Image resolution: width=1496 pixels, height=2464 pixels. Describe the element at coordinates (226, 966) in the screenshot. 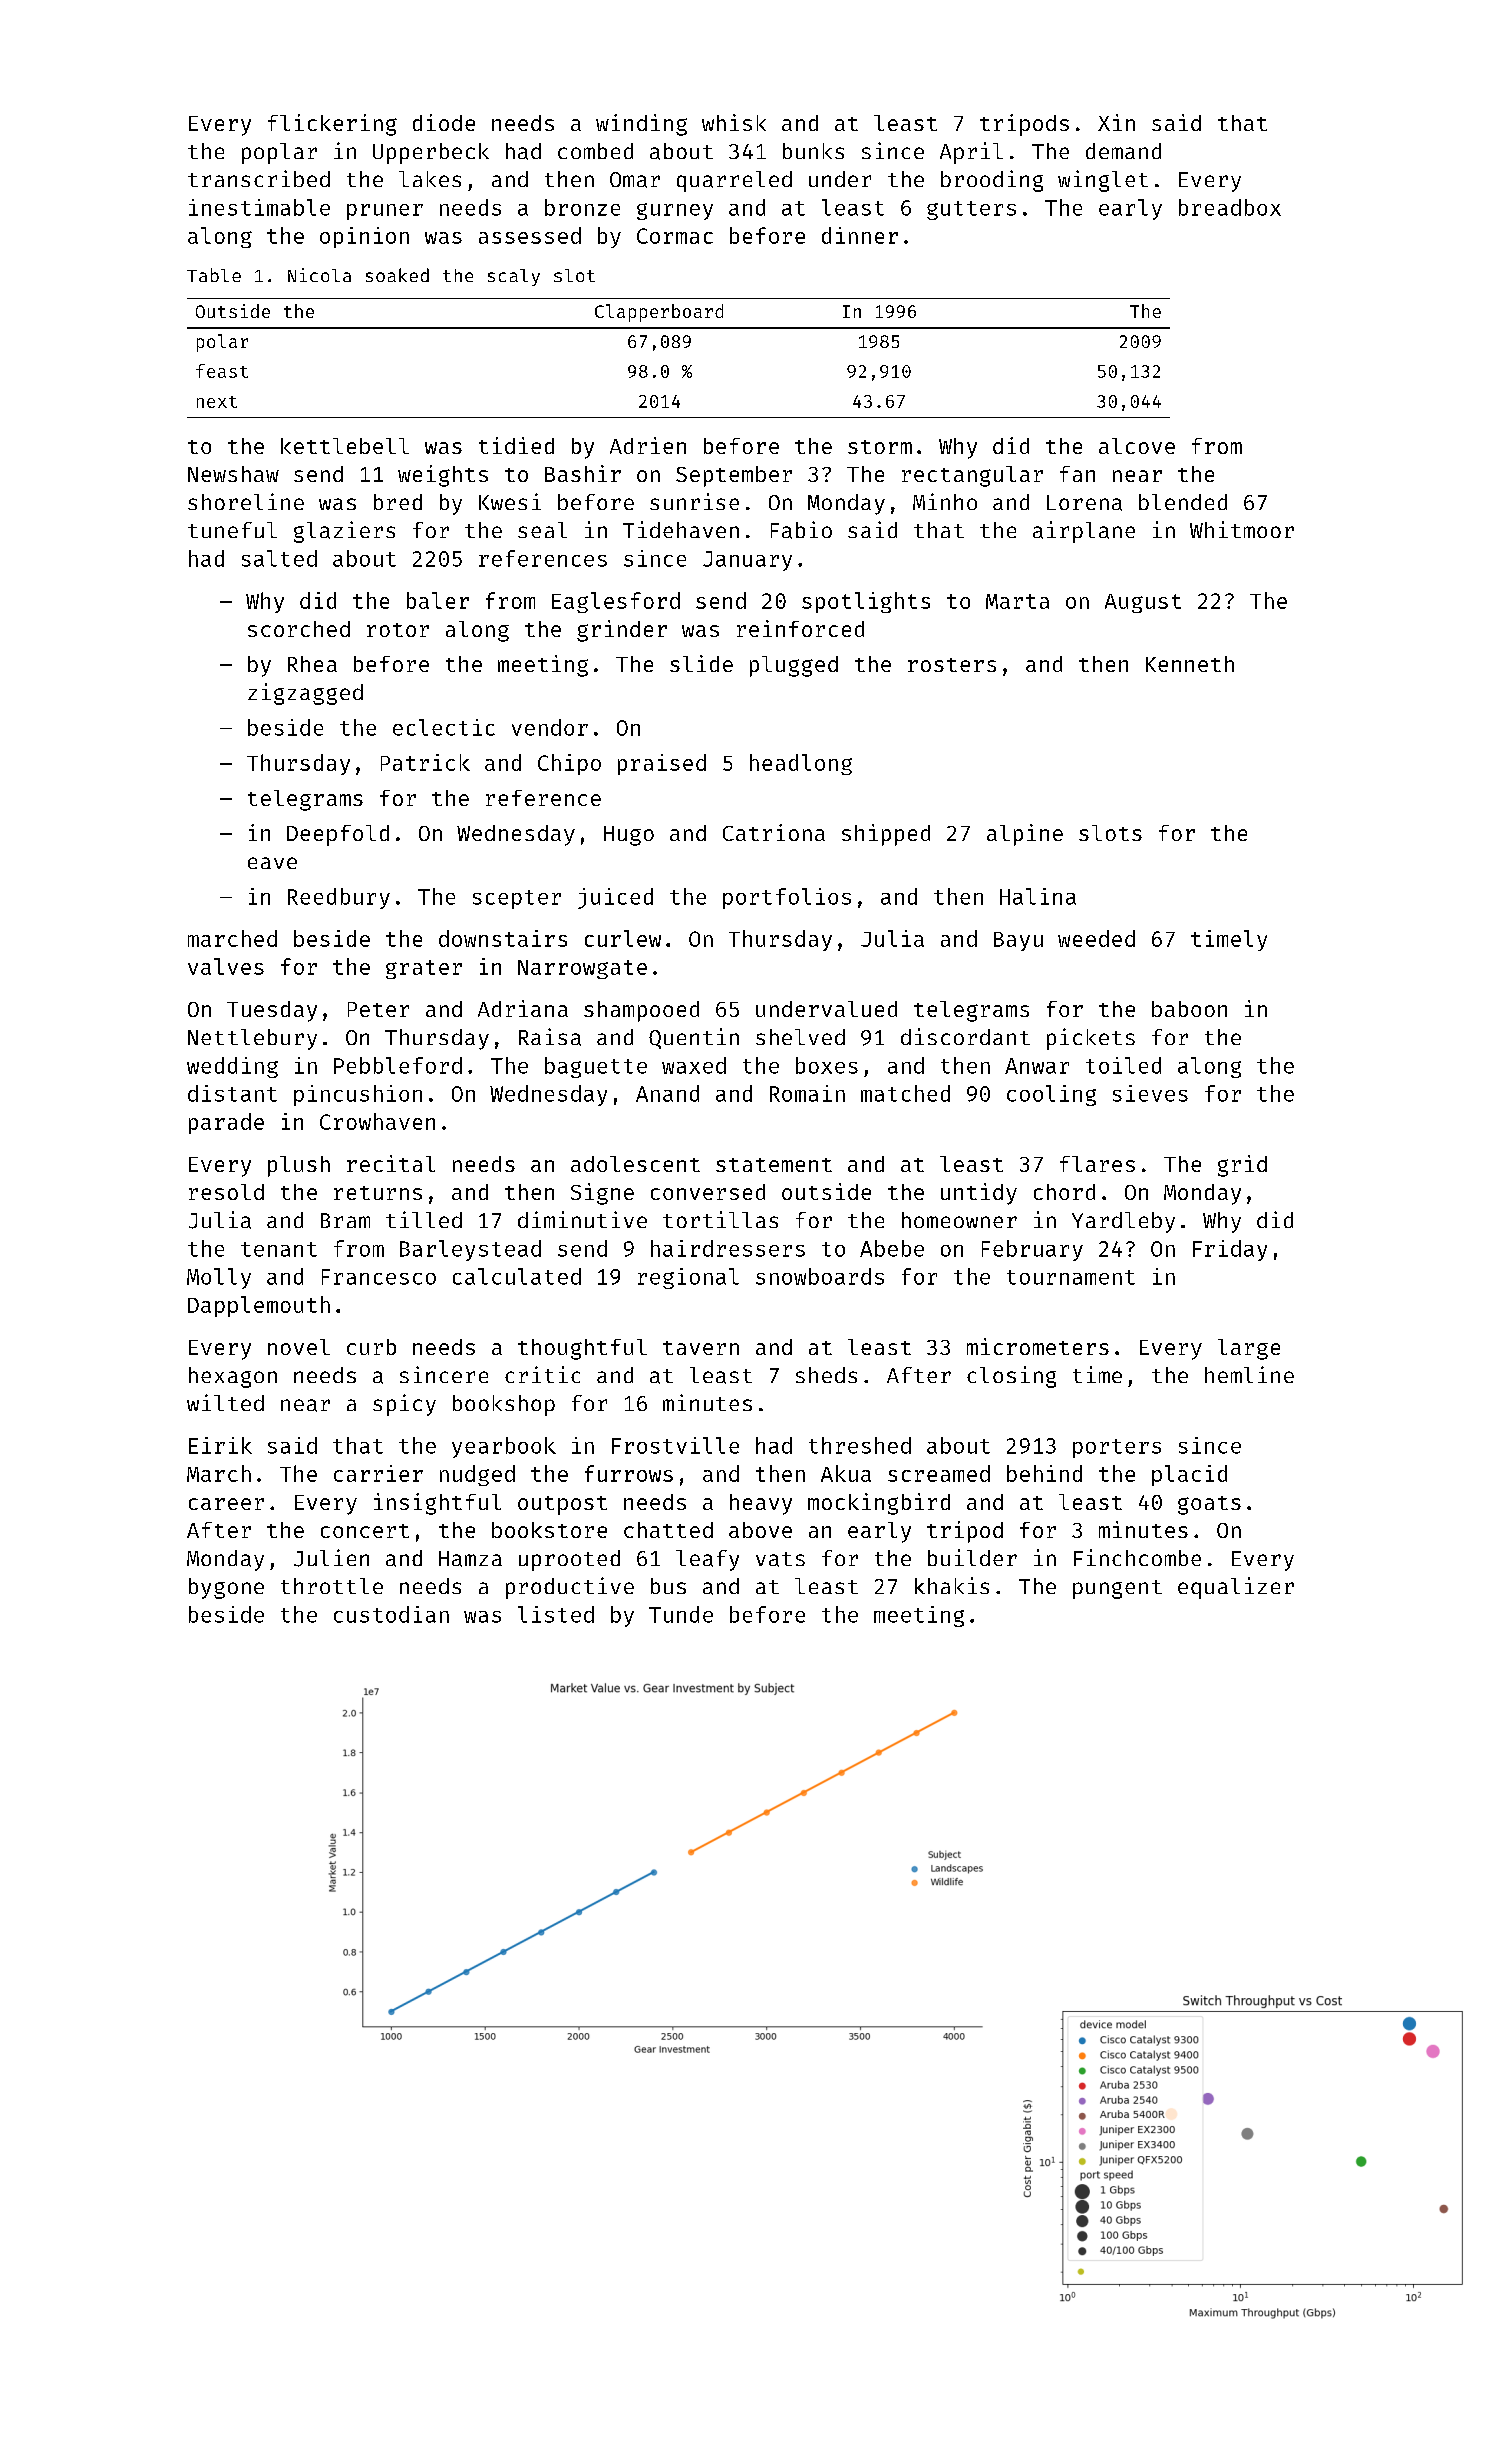

I see `valves` at that location.
